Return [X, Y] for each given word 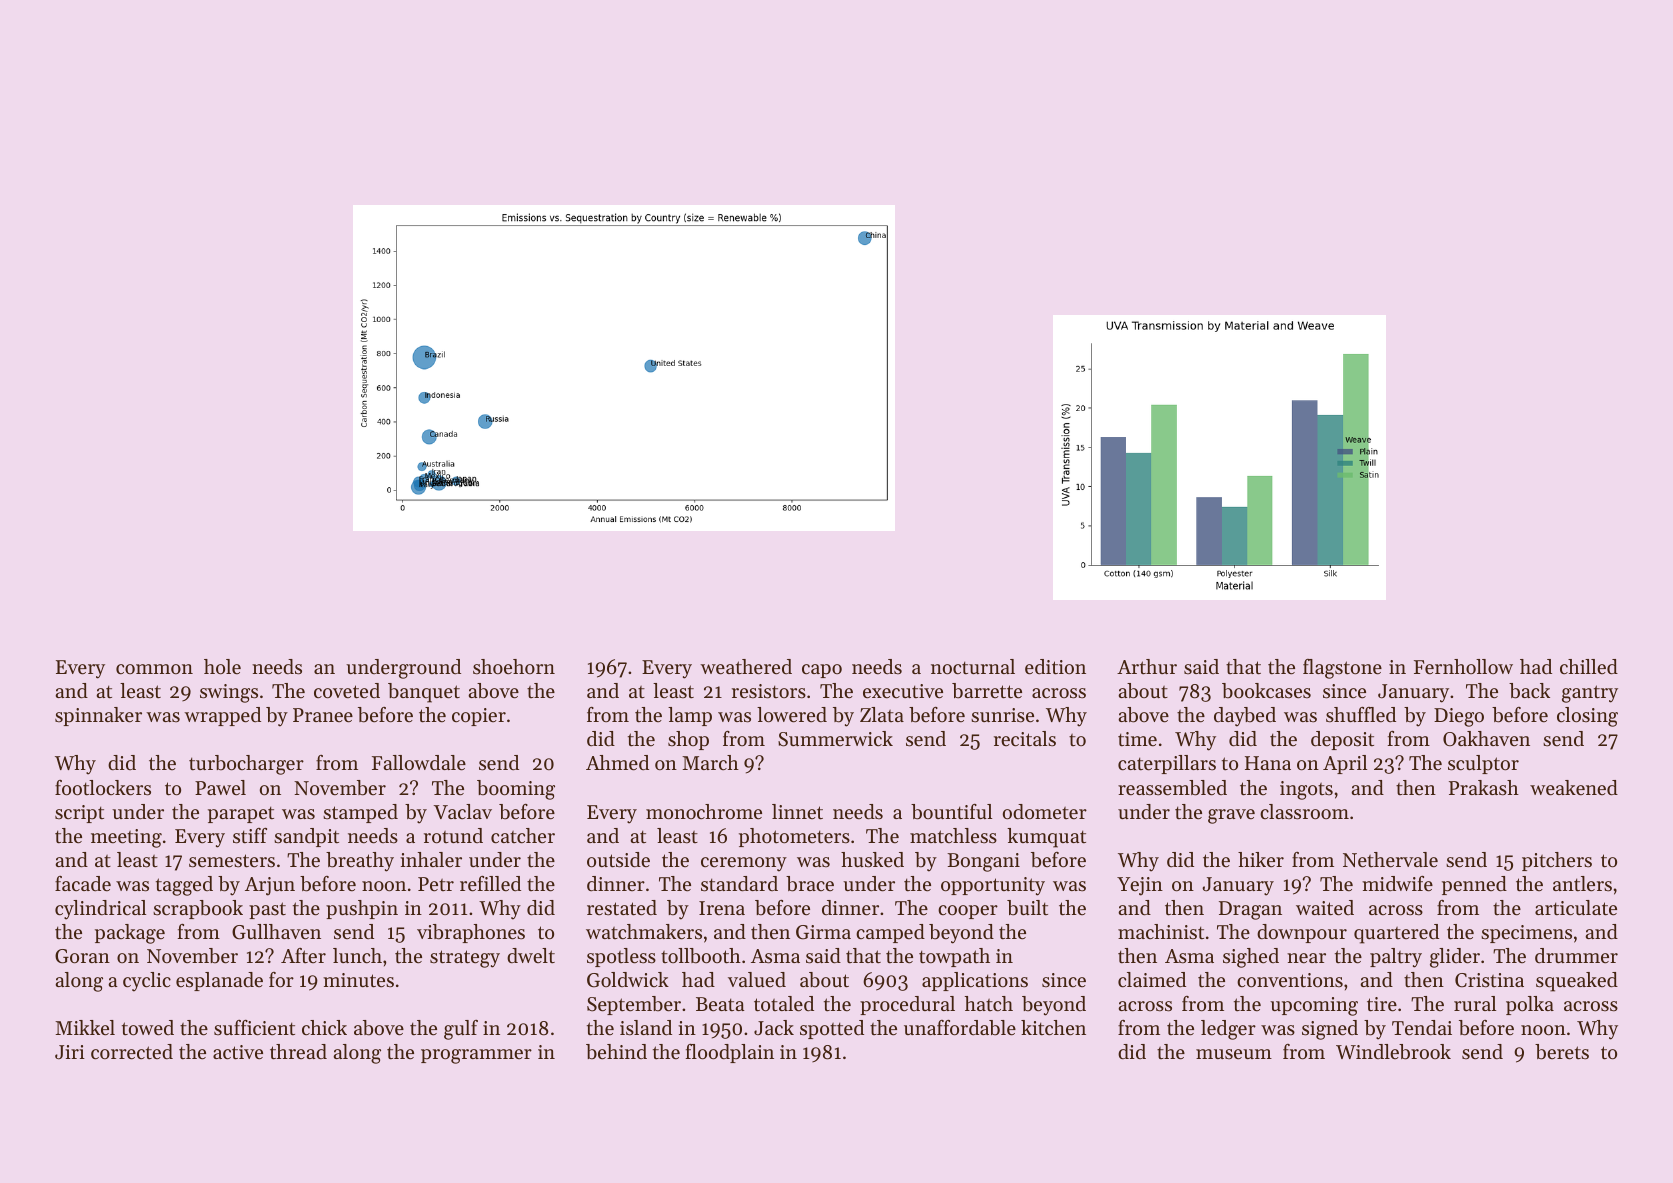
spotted [832, 1029]
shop [688, 740]
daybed [1245, 717]
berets [1562, 1052]
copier [479, 717]
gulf [461, 1030]
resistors [769, 691]
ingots [1306, 790]
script [79, 814]
